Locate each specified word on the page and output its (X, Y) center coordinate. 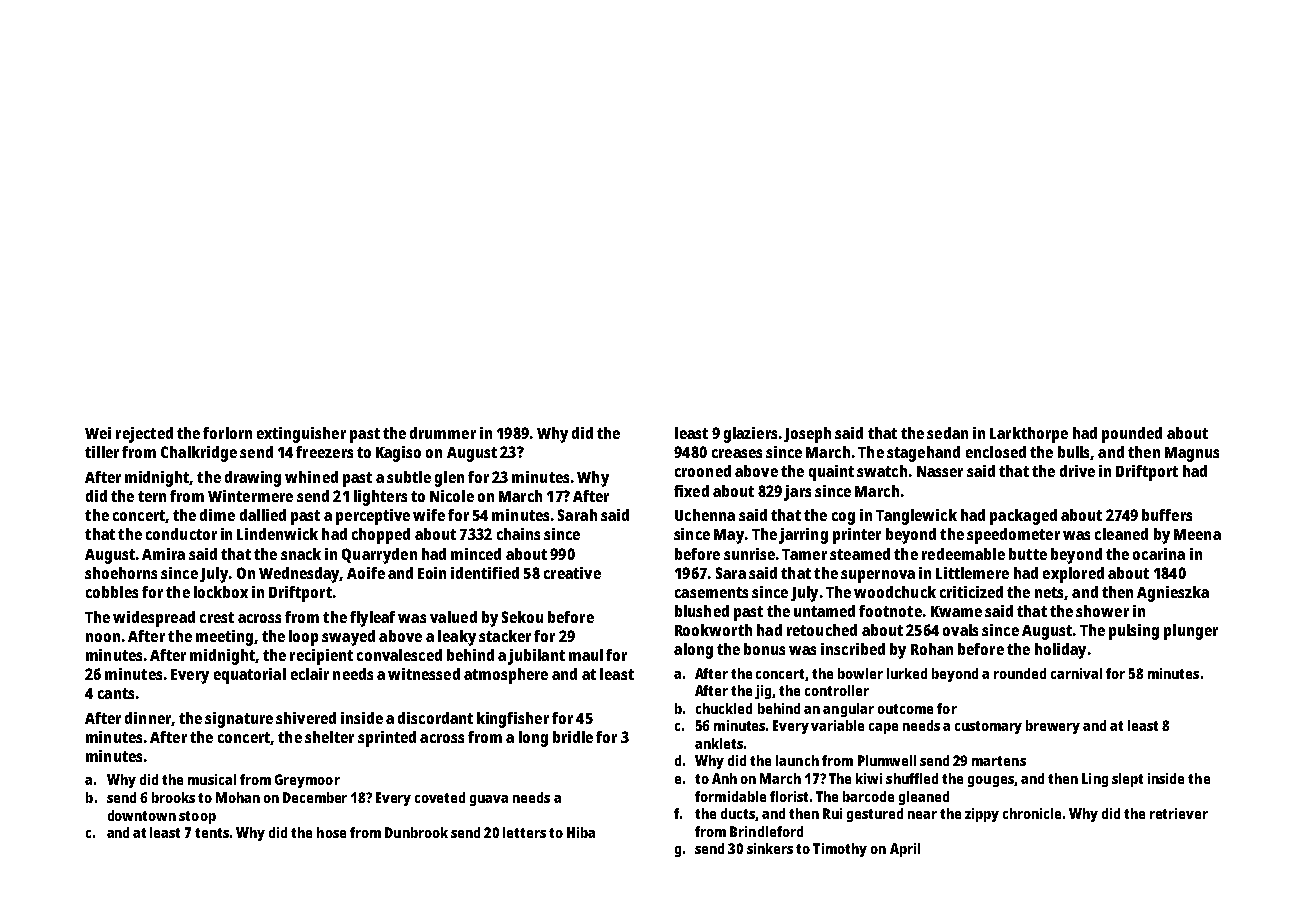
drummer (443, 433)
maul (586, 655)
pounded (1132, 435)
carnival (1076, 673)
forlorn (227, 433)
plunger (1191, 632)
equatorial (250, 676)
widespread (154, 619)
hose (331, 832)
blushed (702, 611)
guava (489, 800)
